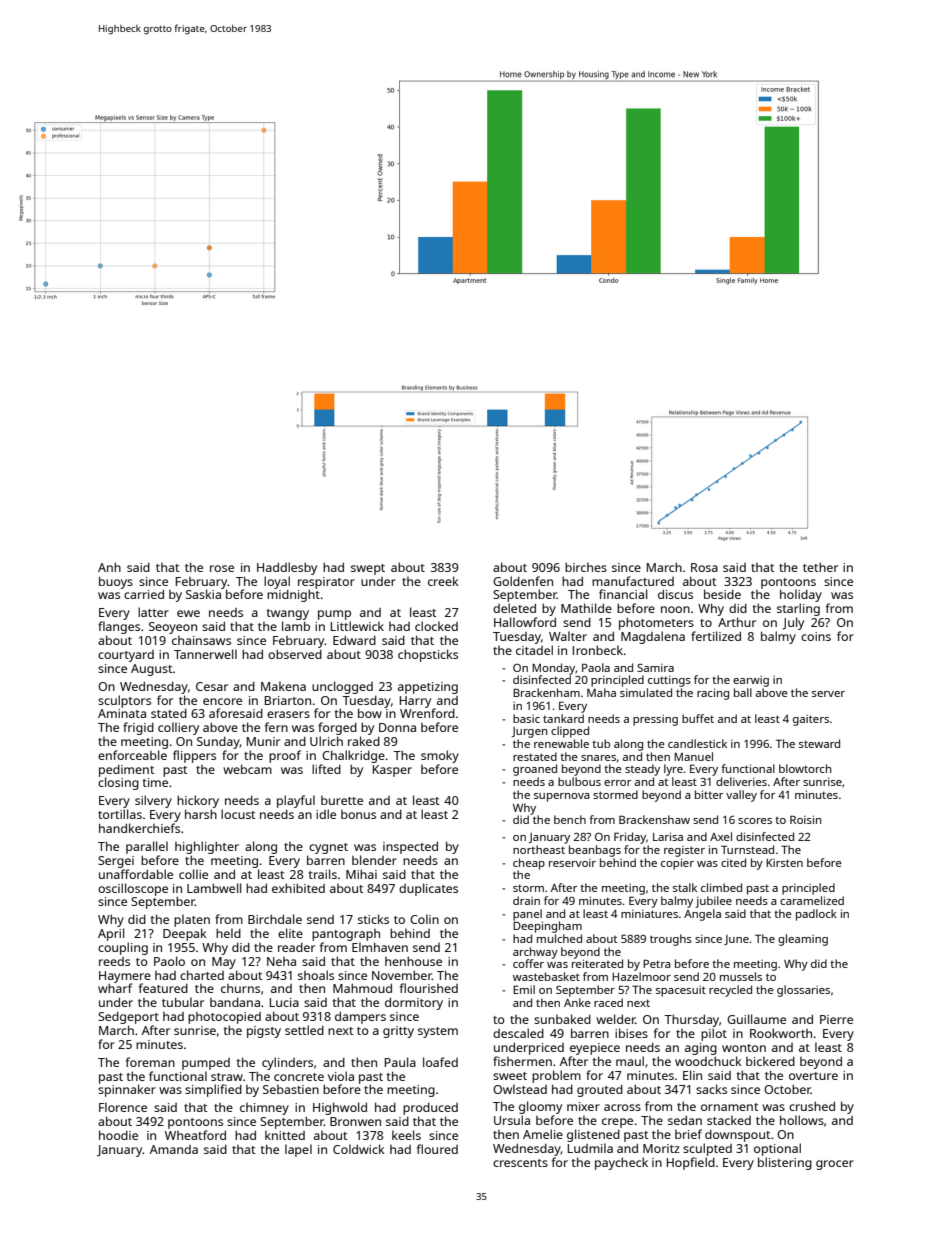 This screenshot has width=952, height=1233. Describe the element at coordinates (704, 567) in the screenshot. I see `Rosa` at that location.
